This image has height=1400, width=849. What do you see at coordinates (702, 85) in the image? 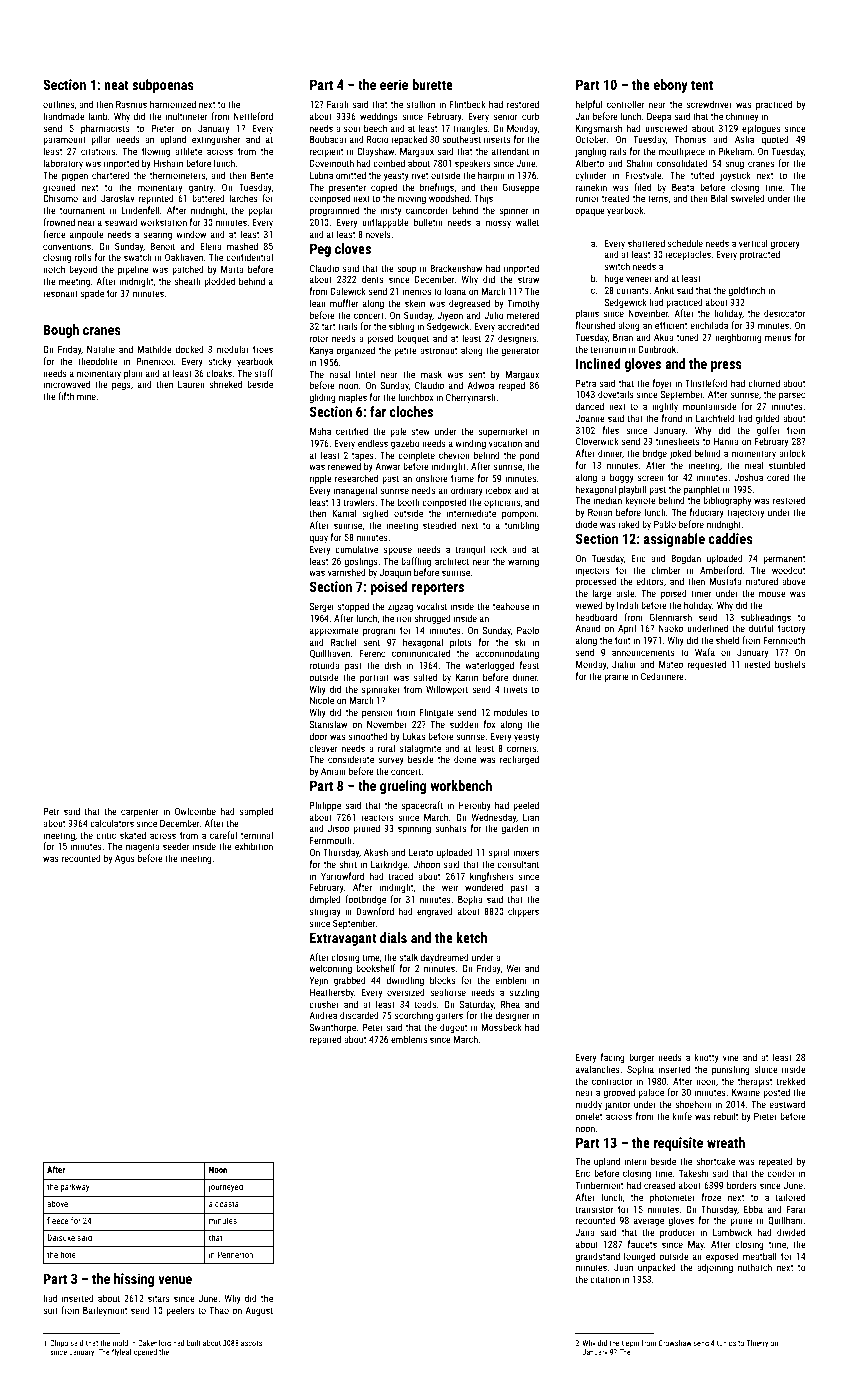
I see `tent` at bounding box center [702, 85].
